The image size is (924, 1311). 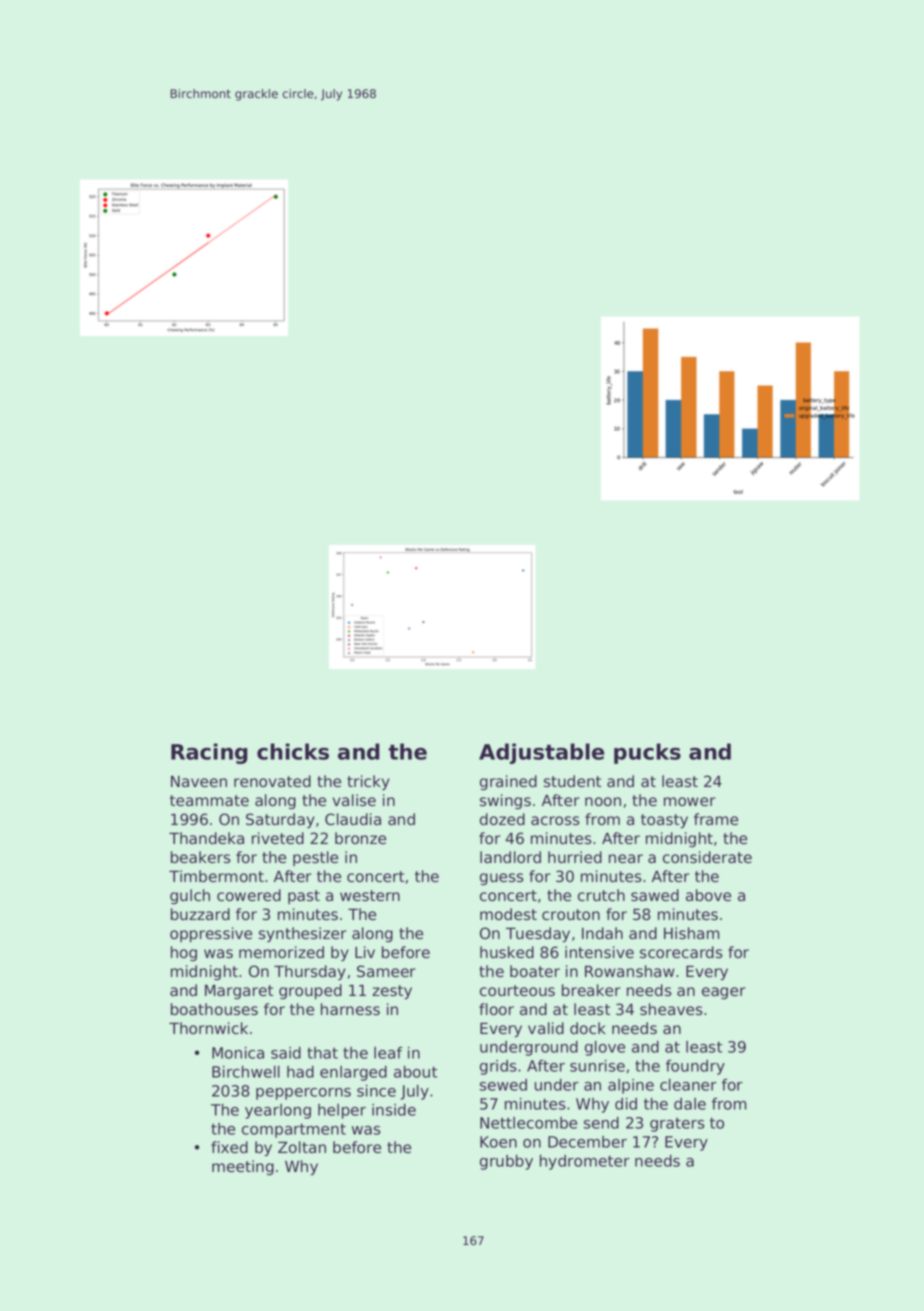 I want to click on grids, so click(x=498, y=1067).
